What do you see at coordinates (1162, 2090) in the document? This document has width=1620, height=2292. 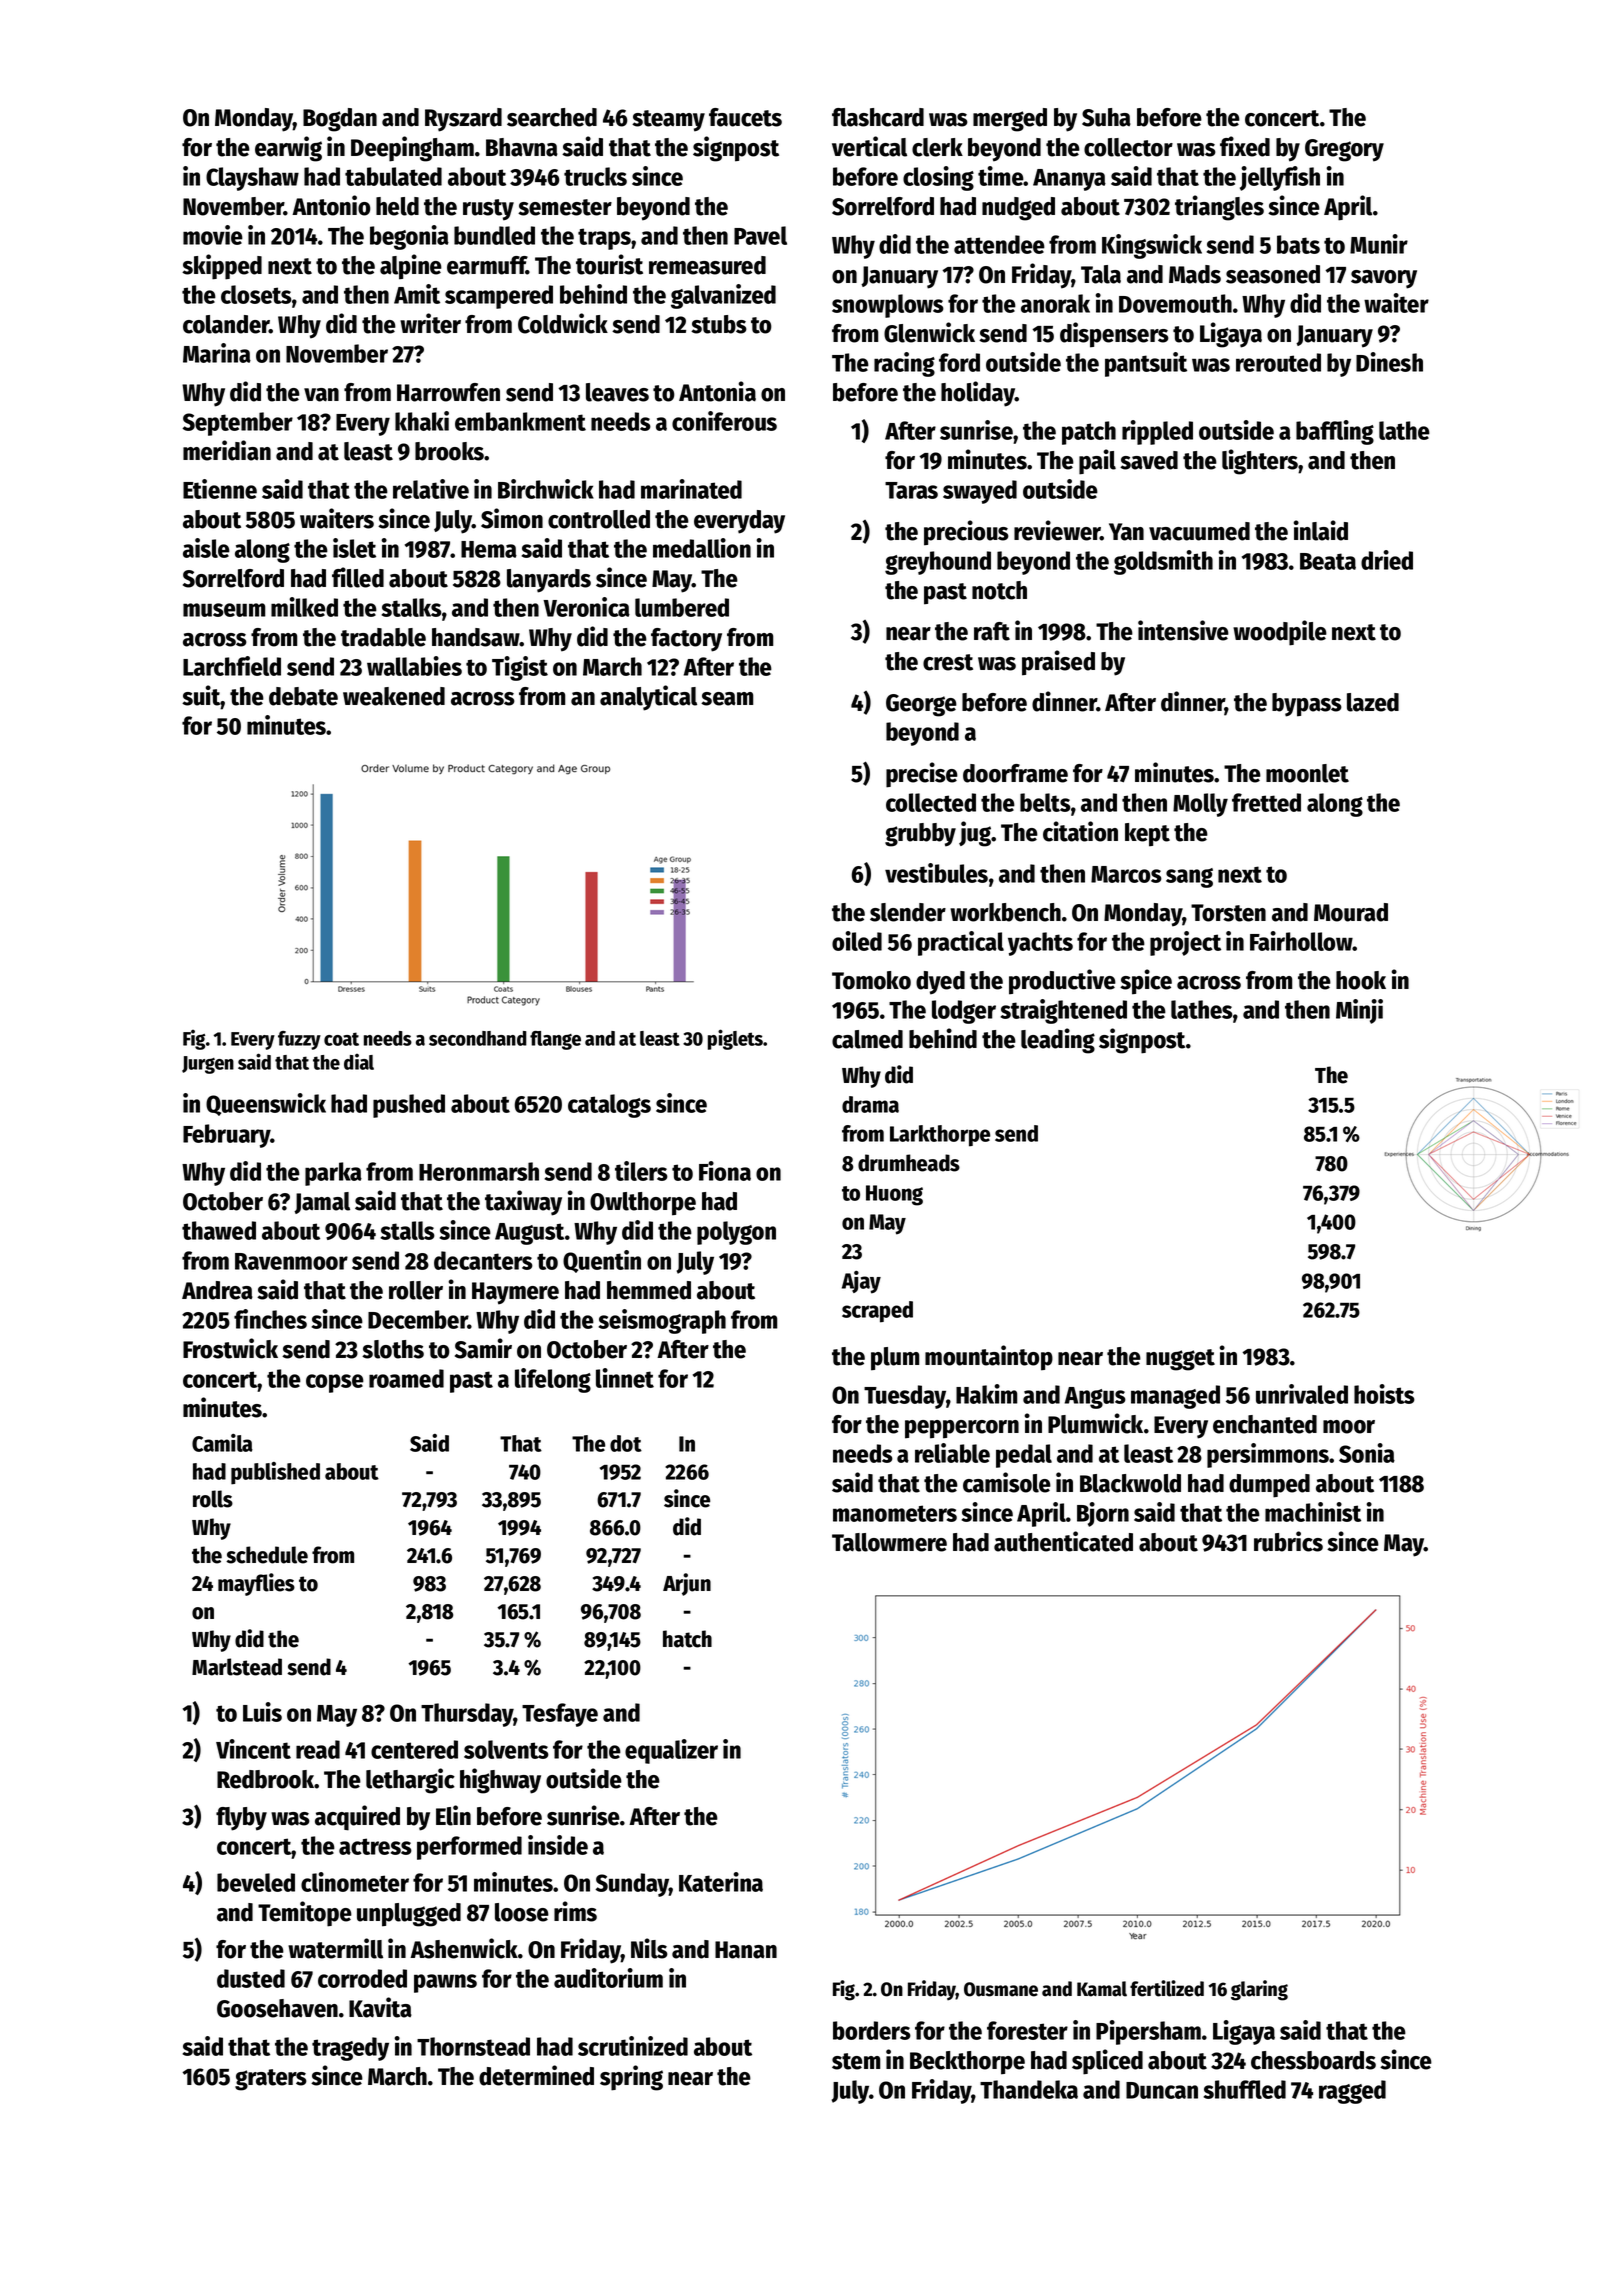 I see `Duncan` at bounding box center [1162, 2090].
